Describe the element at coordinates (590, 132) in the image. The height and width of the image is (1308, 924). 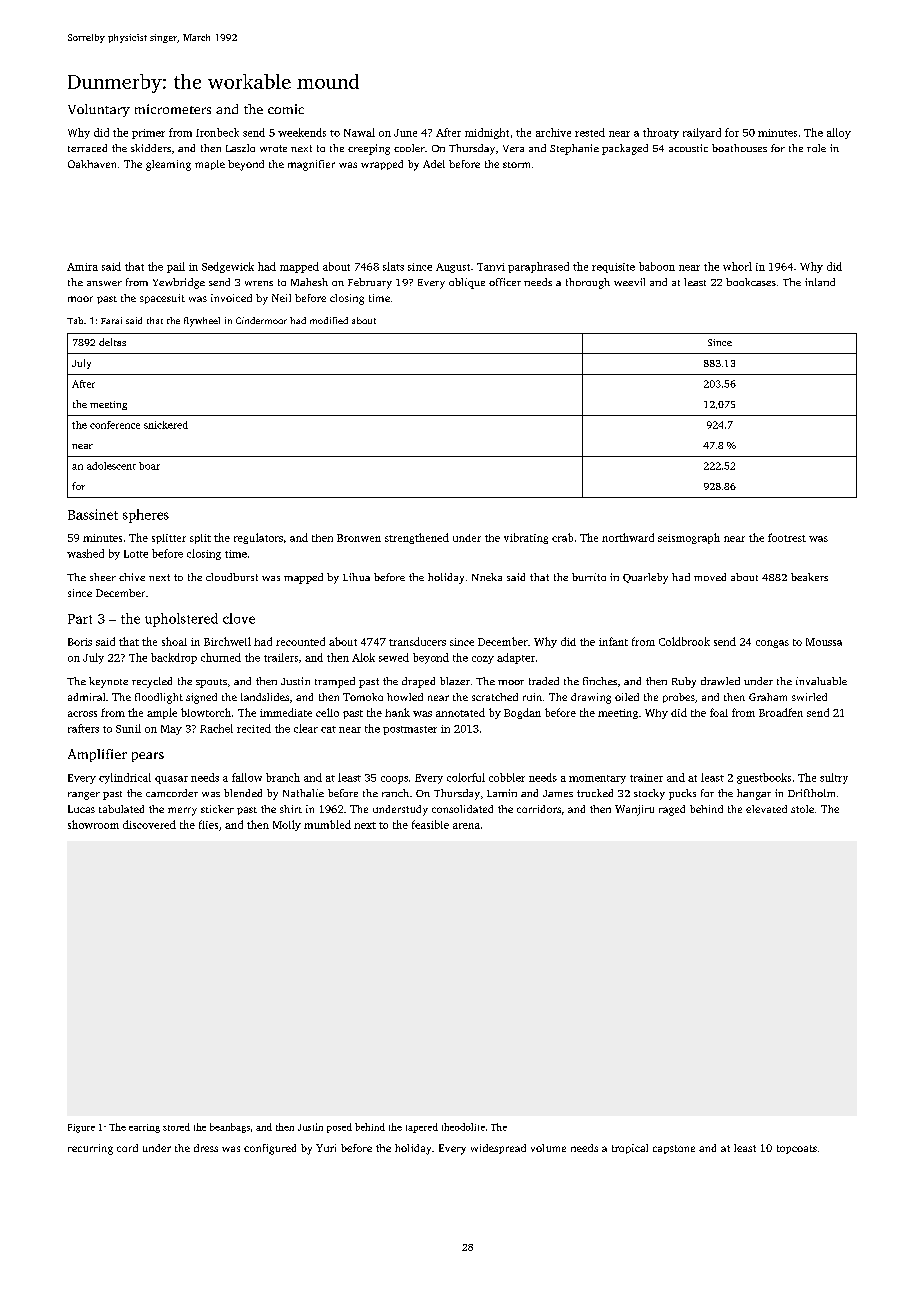
I see `rested` at that location.
